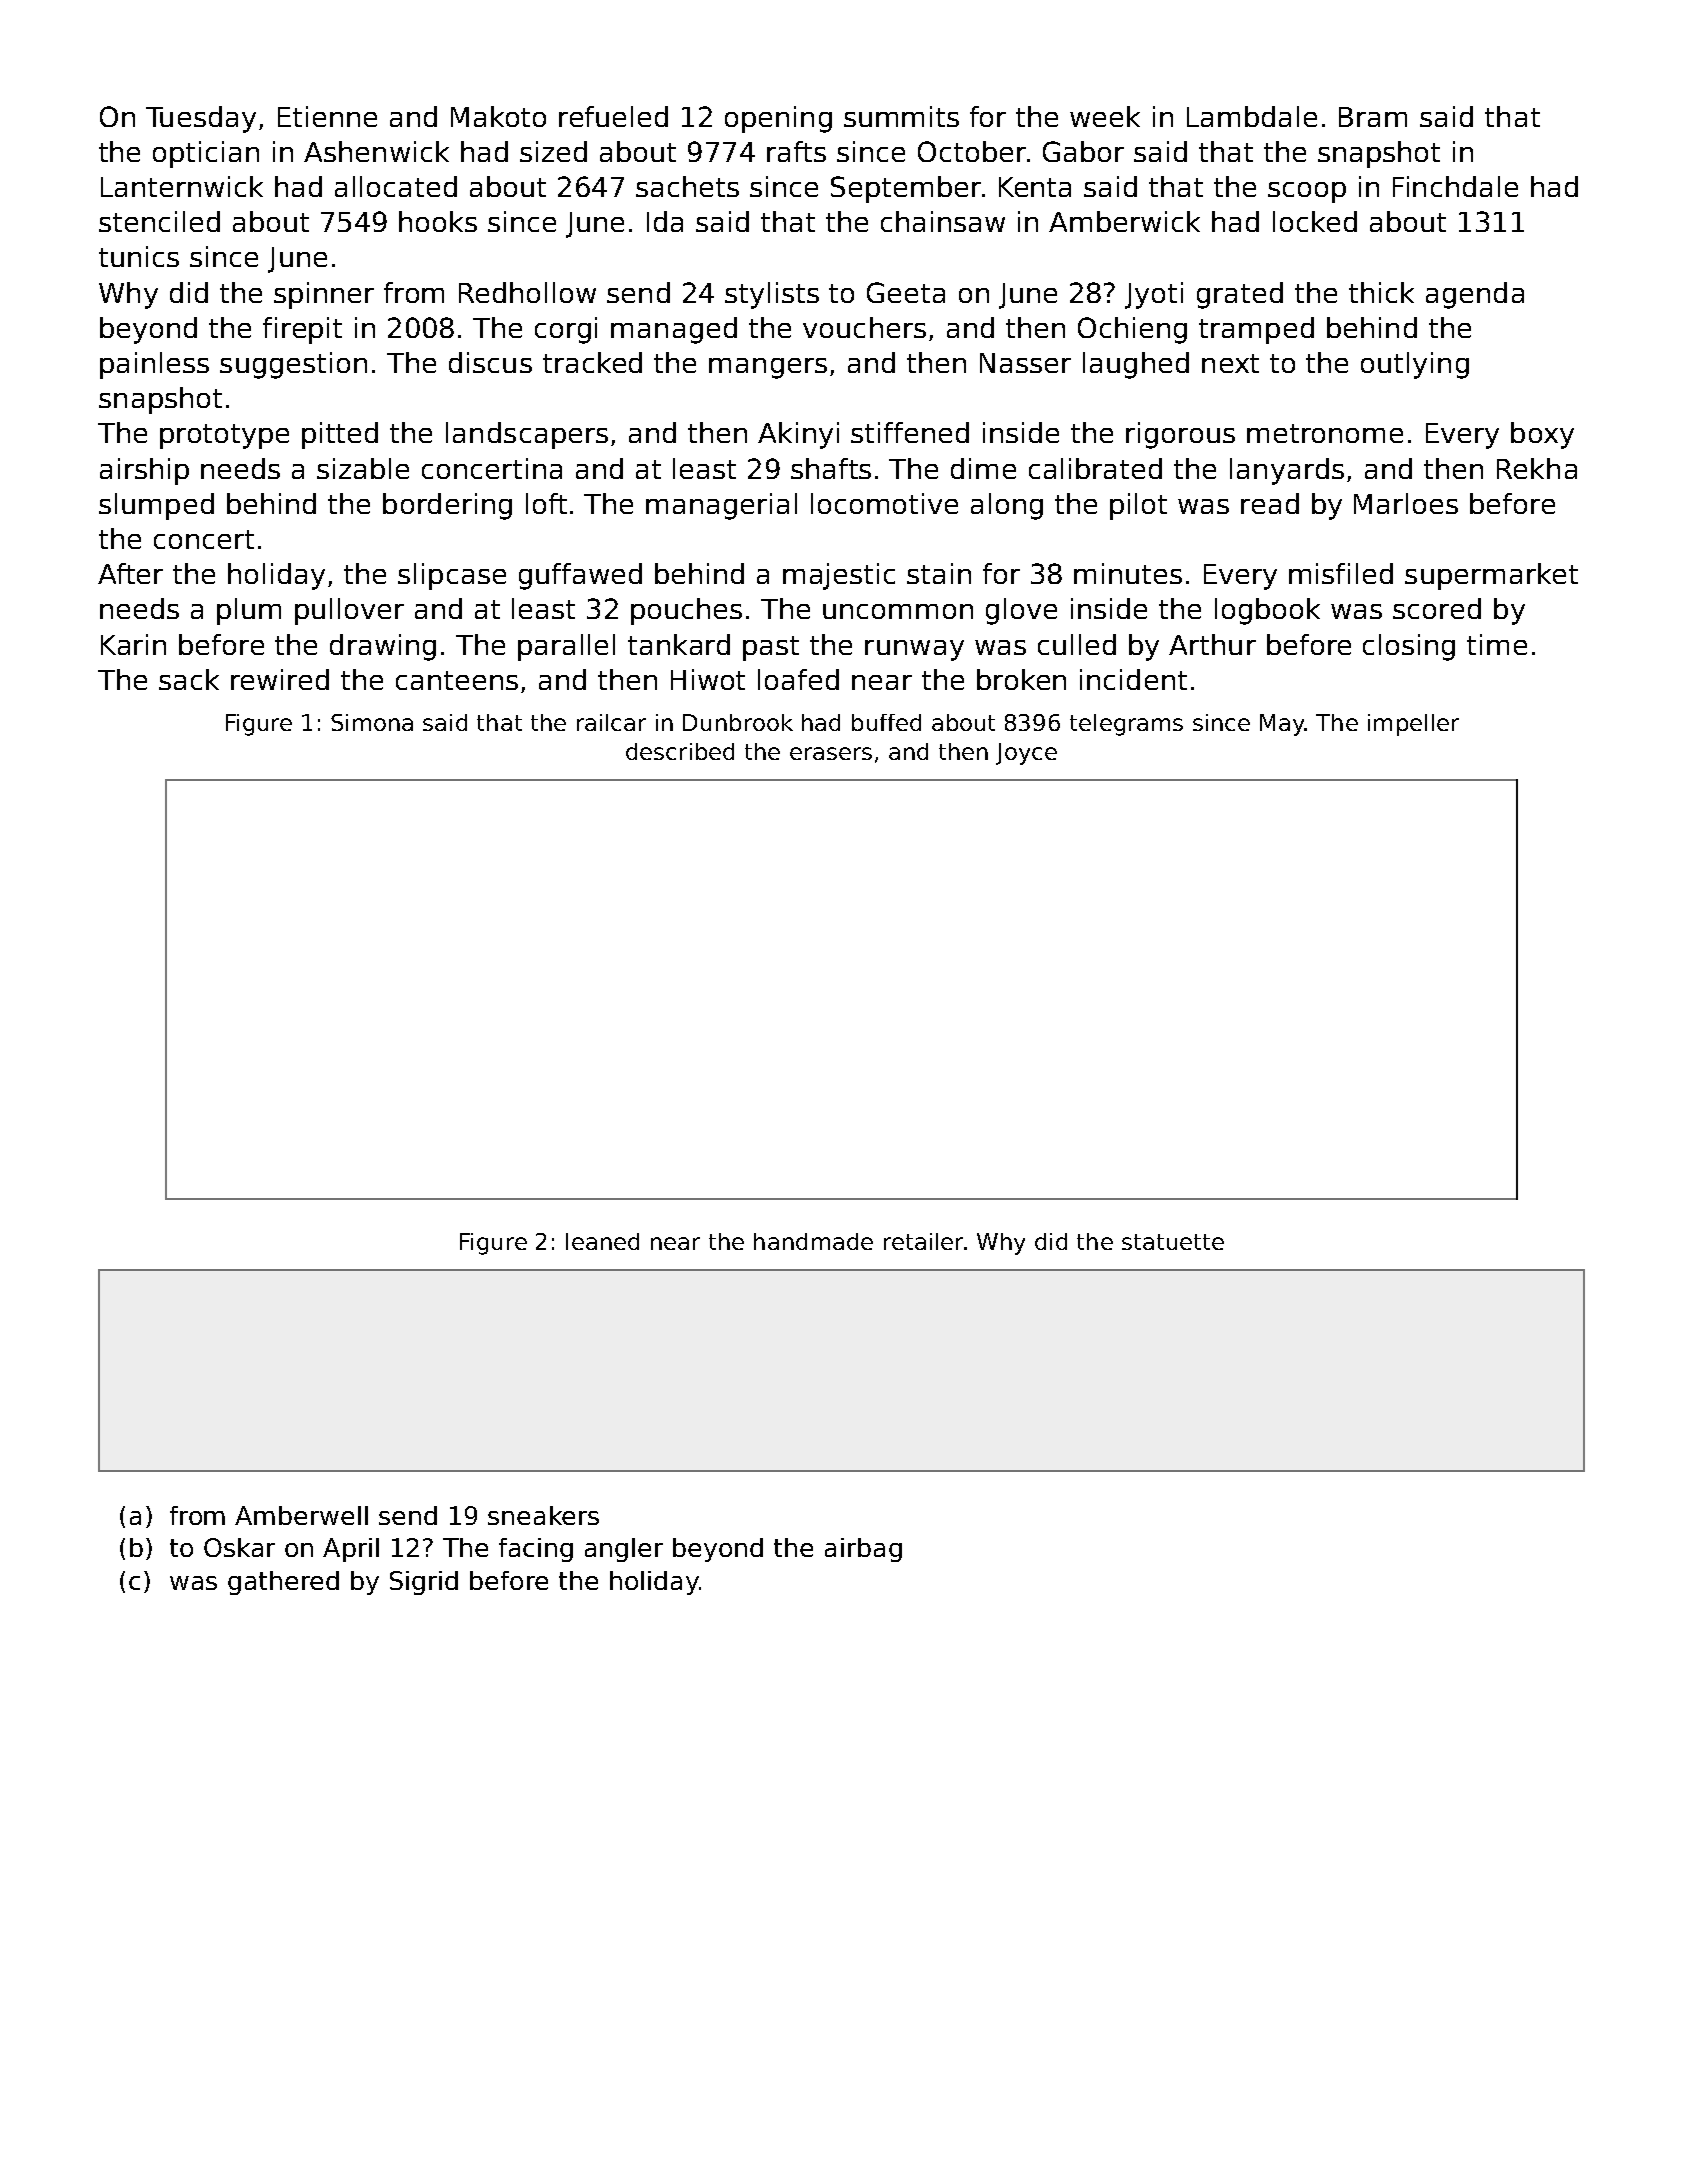 The image size is (1683, 2178). I want to click on chainsaw, so click(943, 221).
